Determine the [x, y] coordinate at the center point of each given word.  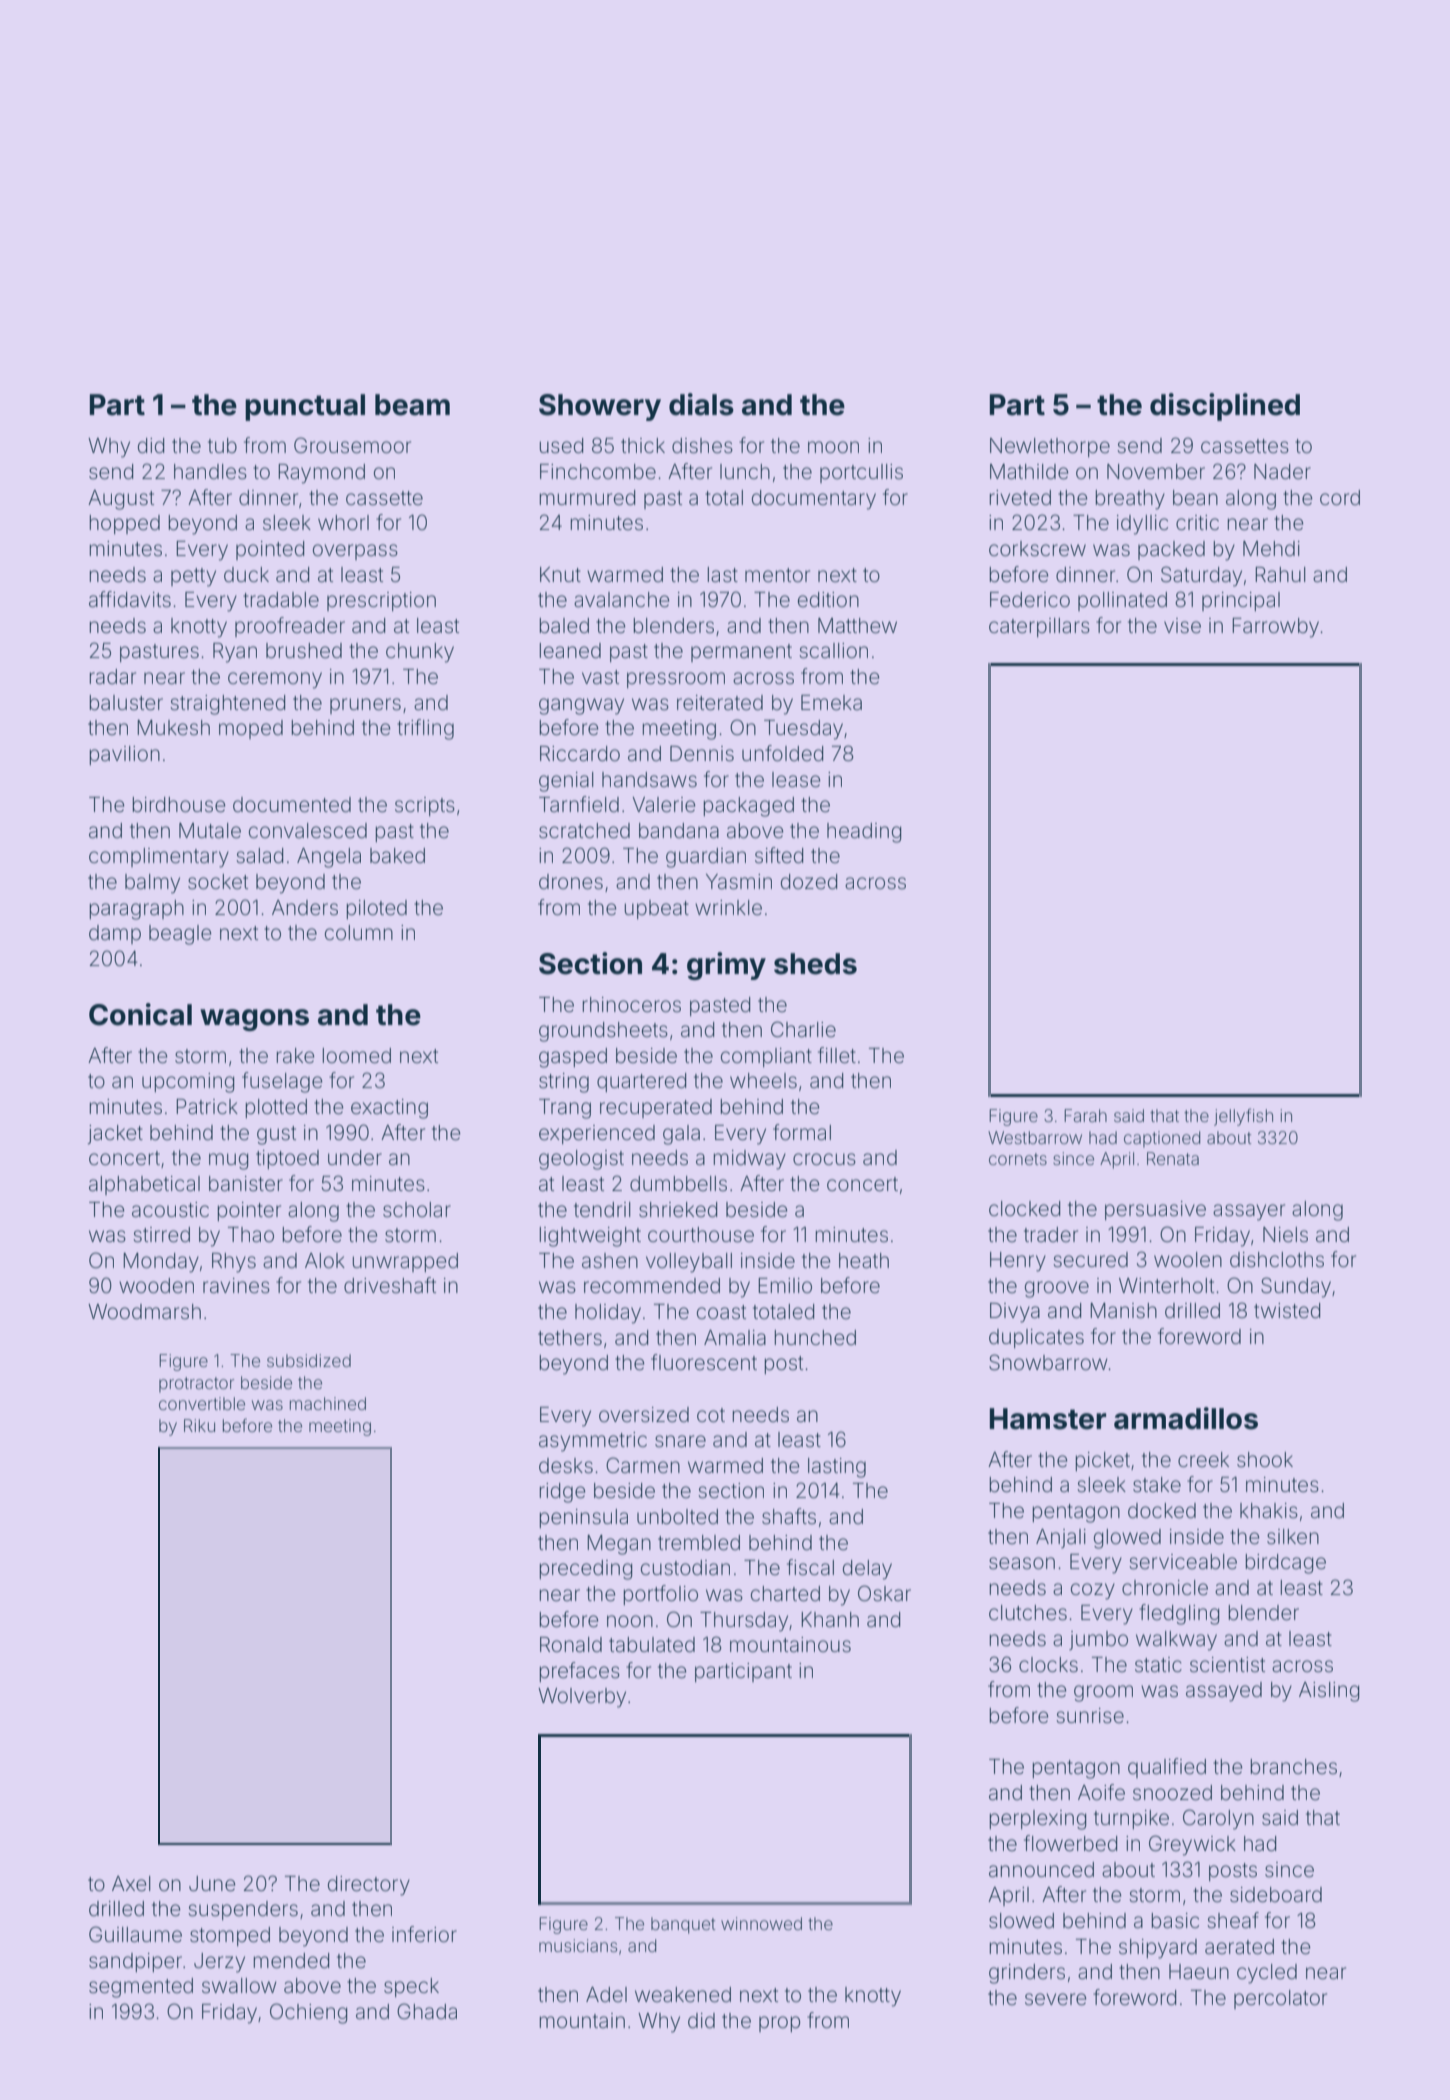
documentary [814, 500]
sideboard [1276, 1895]
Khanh [830, 1619]
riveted [1020, 498]
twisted [1287, 1310]
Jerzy [219, 1963]
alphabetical [144, 1185]
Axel [131, 1884]
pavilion [125, 755]
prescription [381, 601]
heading [864, 833]
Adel [606, 1994]
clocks [1048, 1665]
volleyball [689, 1263]
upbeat [657, 909]
